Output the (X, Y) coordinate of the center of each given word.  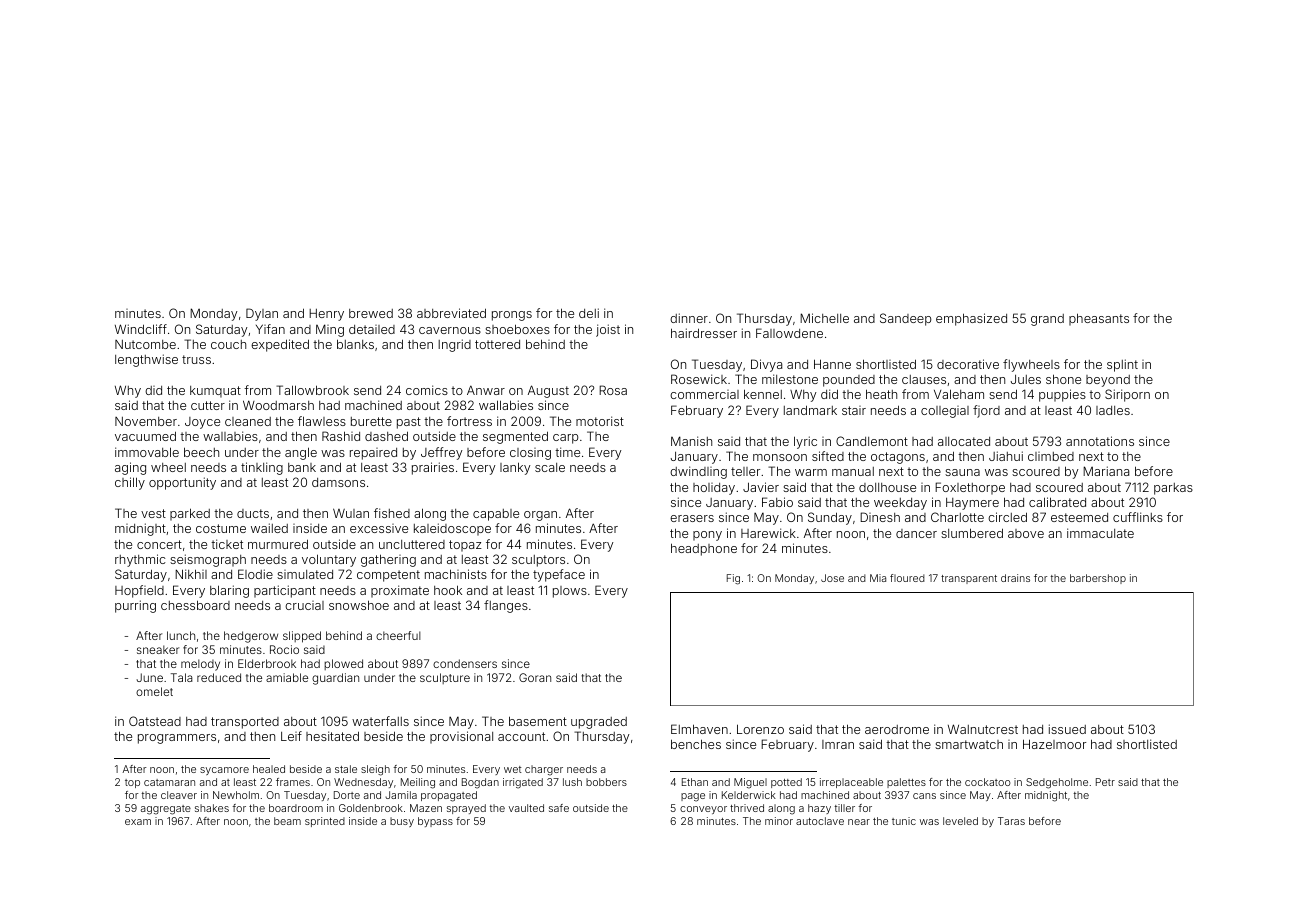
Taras (1011, 821)
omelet (154, 691)
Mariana (1106, 471)
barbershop (1098, 579)
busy (402, 822)
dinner (689, 318)
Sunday (830, 518)
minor (779, 821)
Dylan (262, 314)
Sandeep (906, 319)
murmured (278, 544)
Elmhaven (699, 729)
